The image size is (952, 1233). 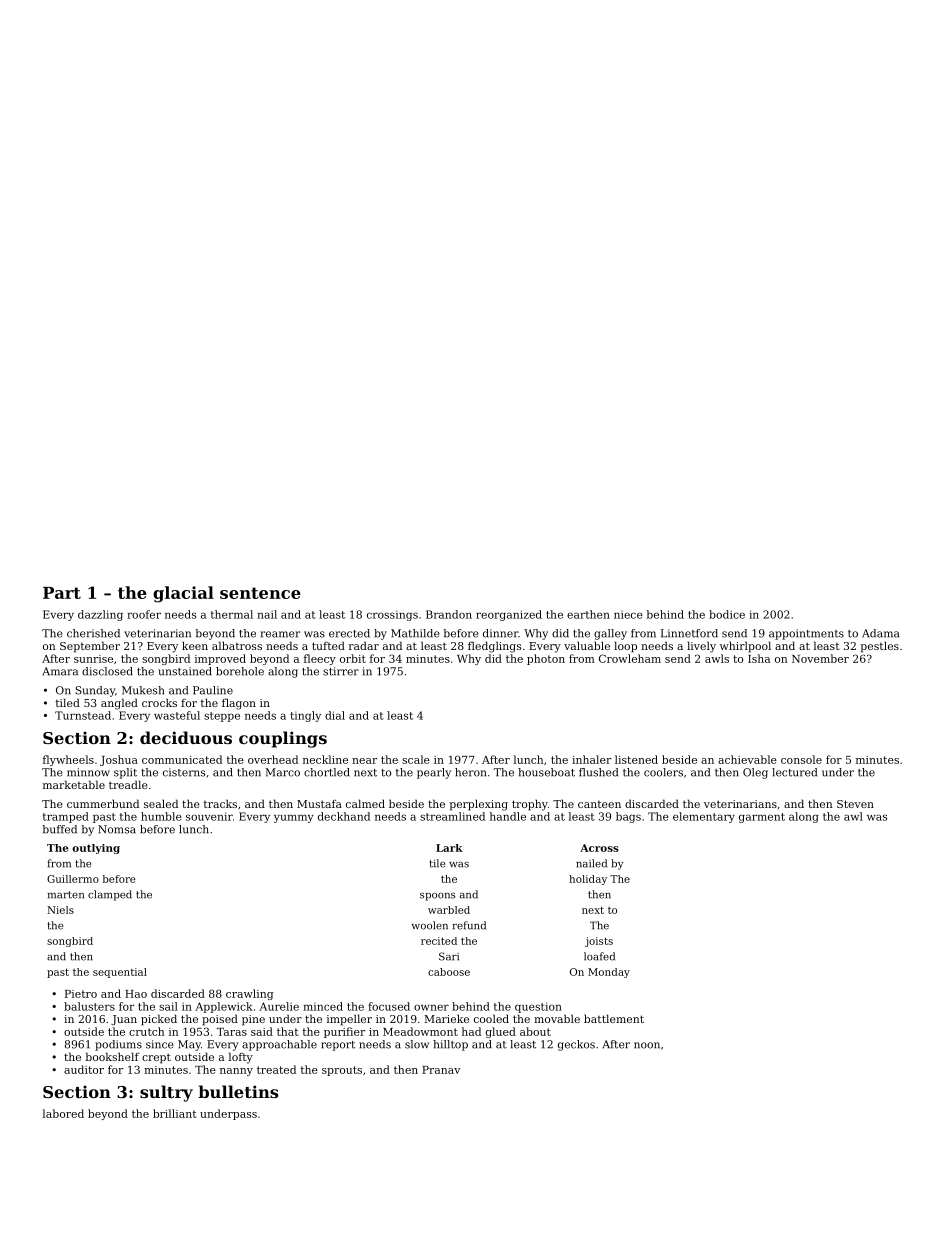 I want to click on joists, so click(x=599, y=942).
